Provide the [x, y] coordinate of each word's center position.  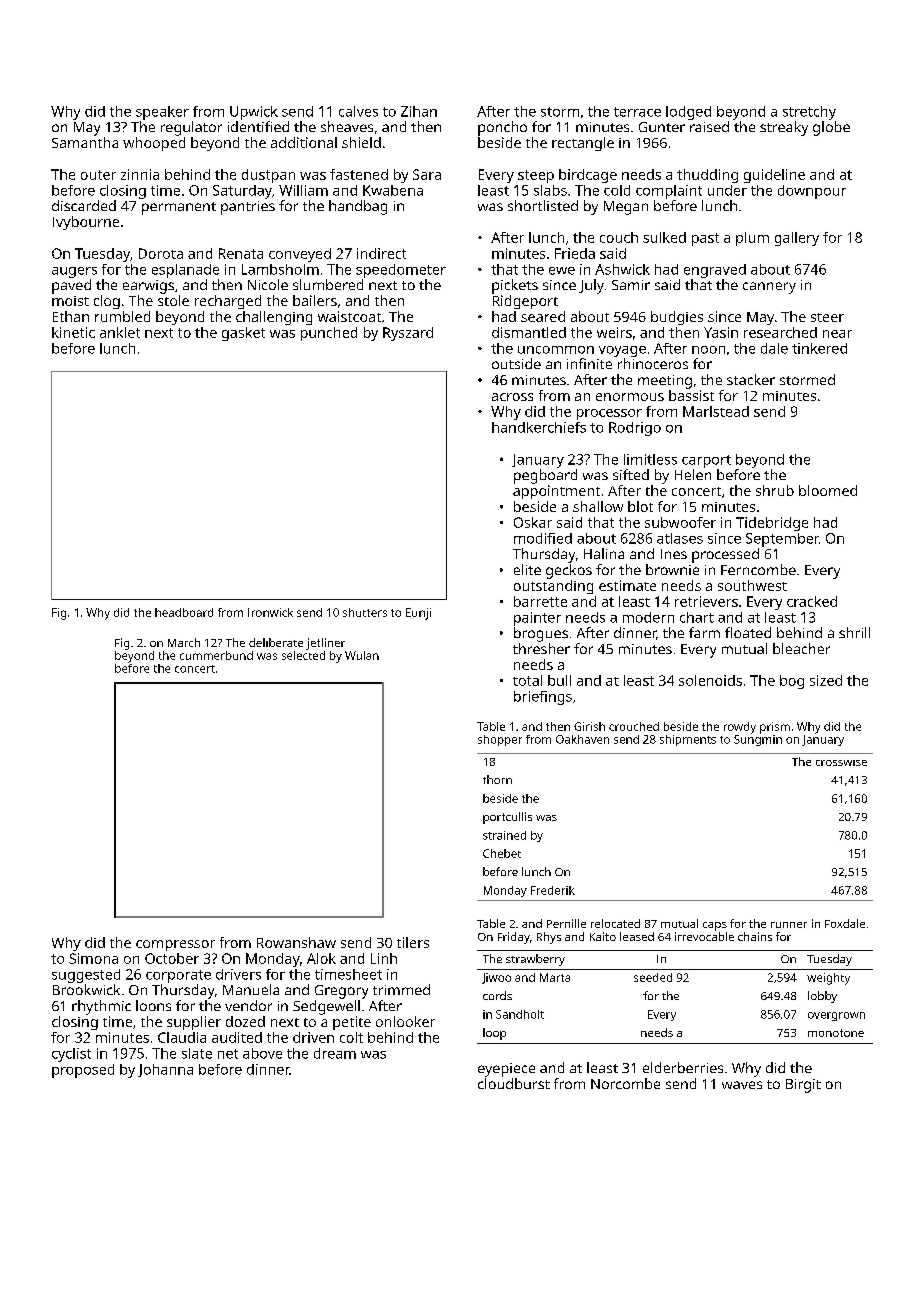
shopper [500, 740]
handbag [358, 207]
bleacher [801, 648]
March [184, 642]
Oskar [533, 522]
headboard [184, 612]
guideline [774, 176]
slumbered [328, 284]
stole [173, 300]
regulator [191, 128]
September [782, 540]
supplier [194, 1023]
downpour [812, 192]
